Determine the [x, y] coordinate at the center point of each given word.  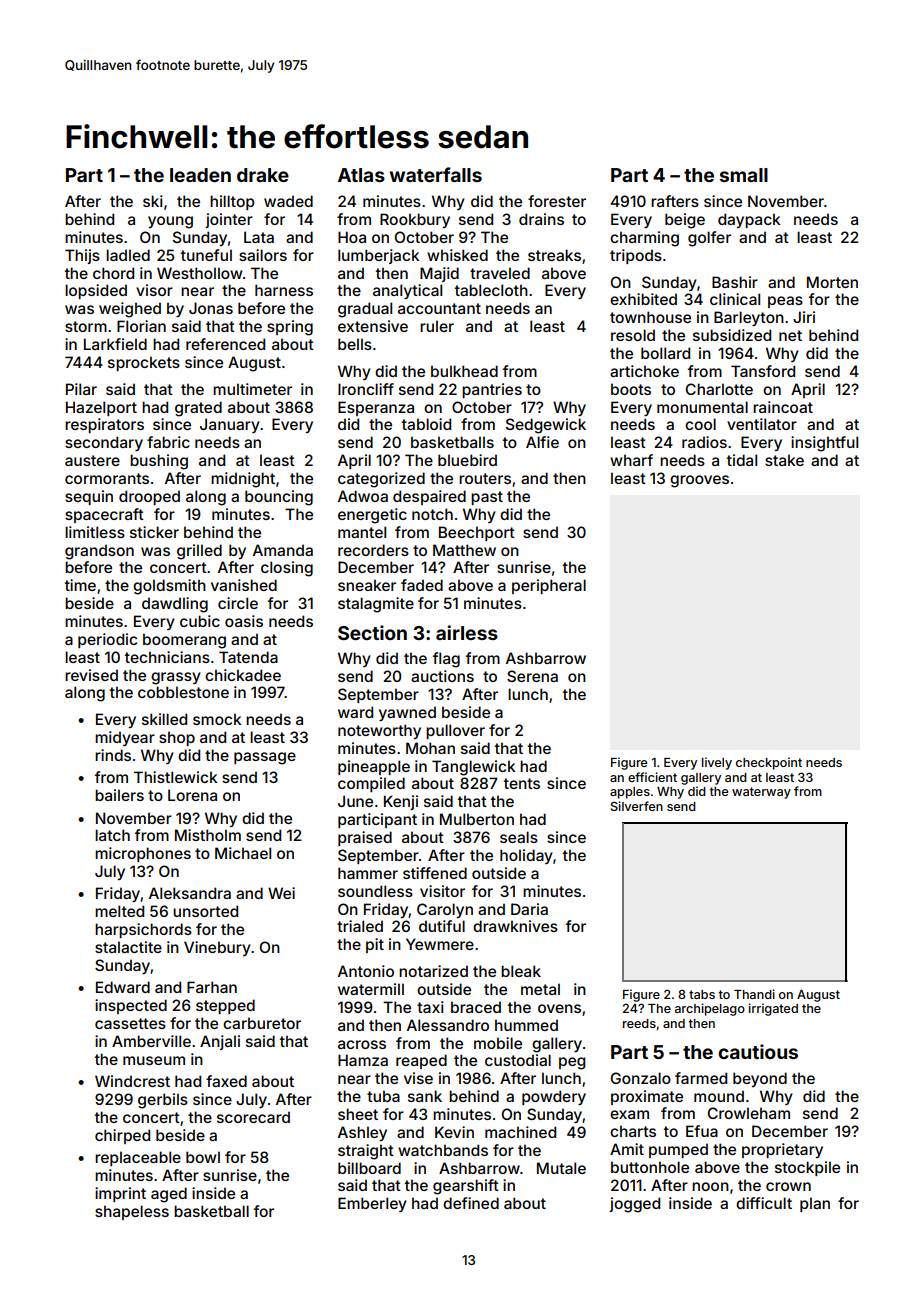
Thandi [754, 994]
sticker [154, 532]
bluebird [467, 460]
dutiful [442, 926]
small [744, 175]
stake [784, 460]
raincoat [783, 407]
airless [467, 632]
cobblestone [183, 692]
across [362, 1044]
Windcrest [132, 1081]
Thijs [82, 256]
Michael [243, 853]
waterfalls [436, 174]
